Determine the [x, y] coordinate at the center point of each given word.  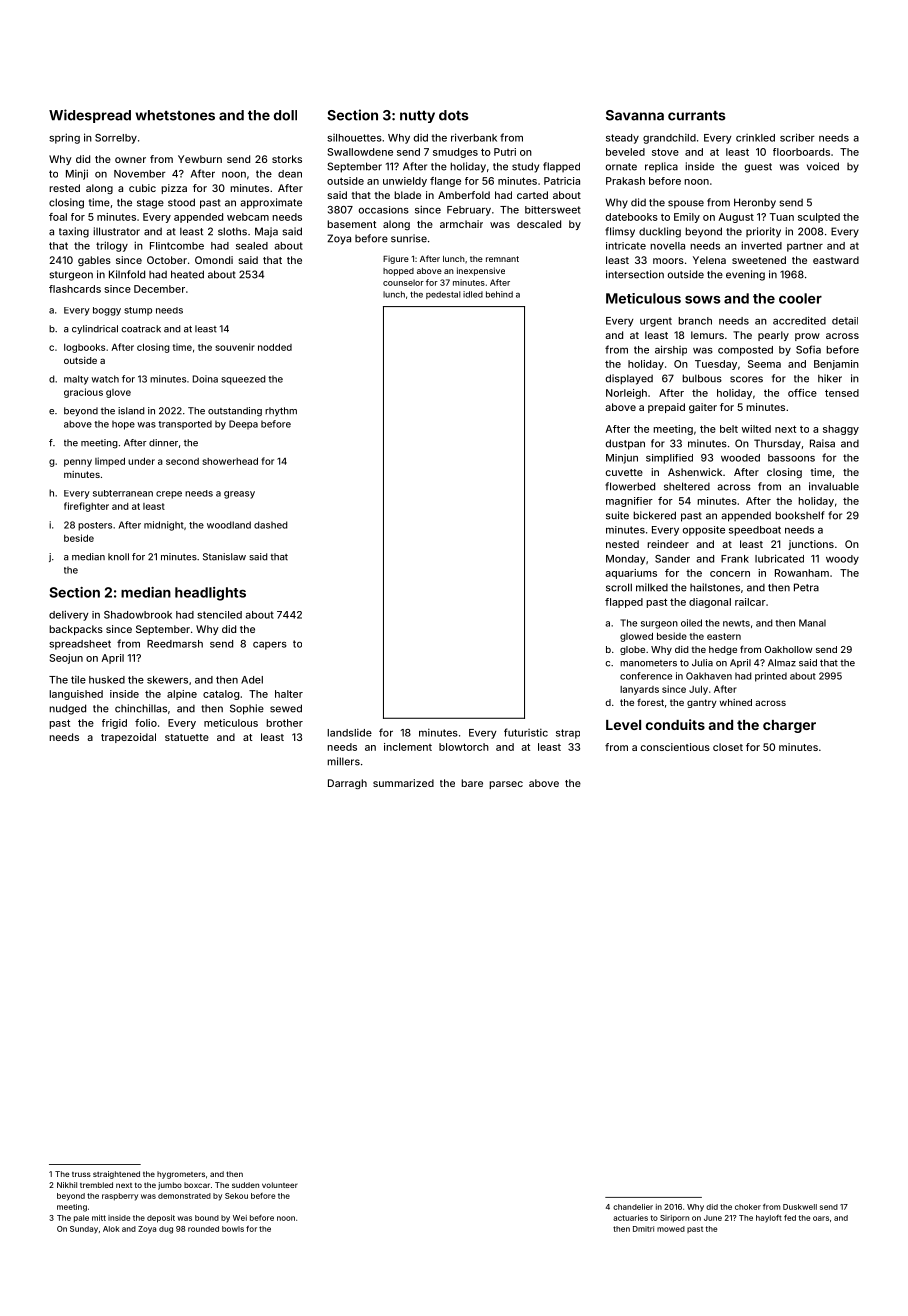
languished [76, 695]
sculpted [819, 218]
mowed [671, 1229]
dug [166, 1230]
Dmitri [643, 1229]
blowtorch [464, 747]
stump [138, 311]
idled [473, 294]
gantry [702, 703]
